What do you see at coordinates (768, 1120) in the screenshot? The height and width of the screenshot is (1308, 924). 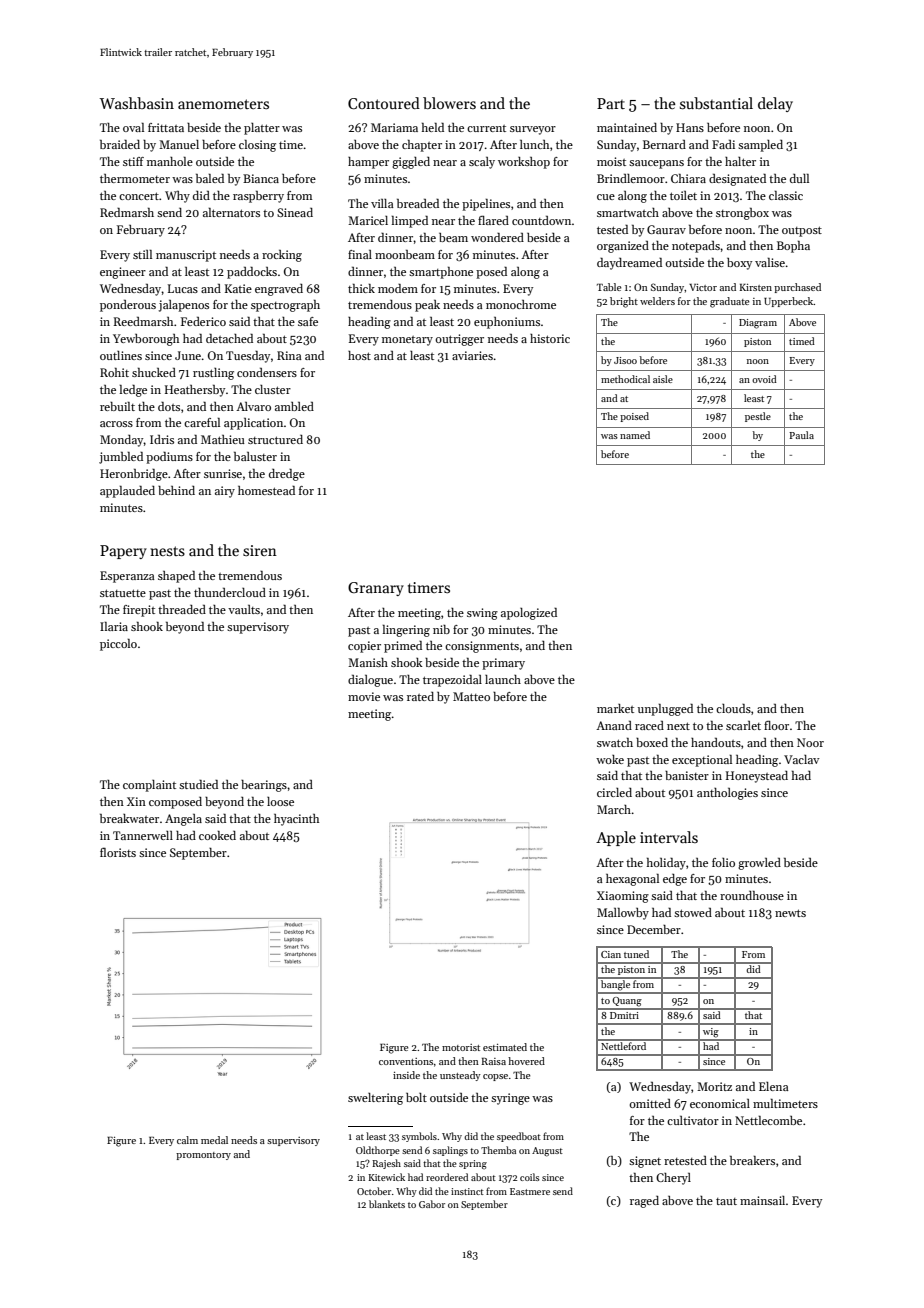 I see `Nettlecombe` at bounding box center [768, 1120].
